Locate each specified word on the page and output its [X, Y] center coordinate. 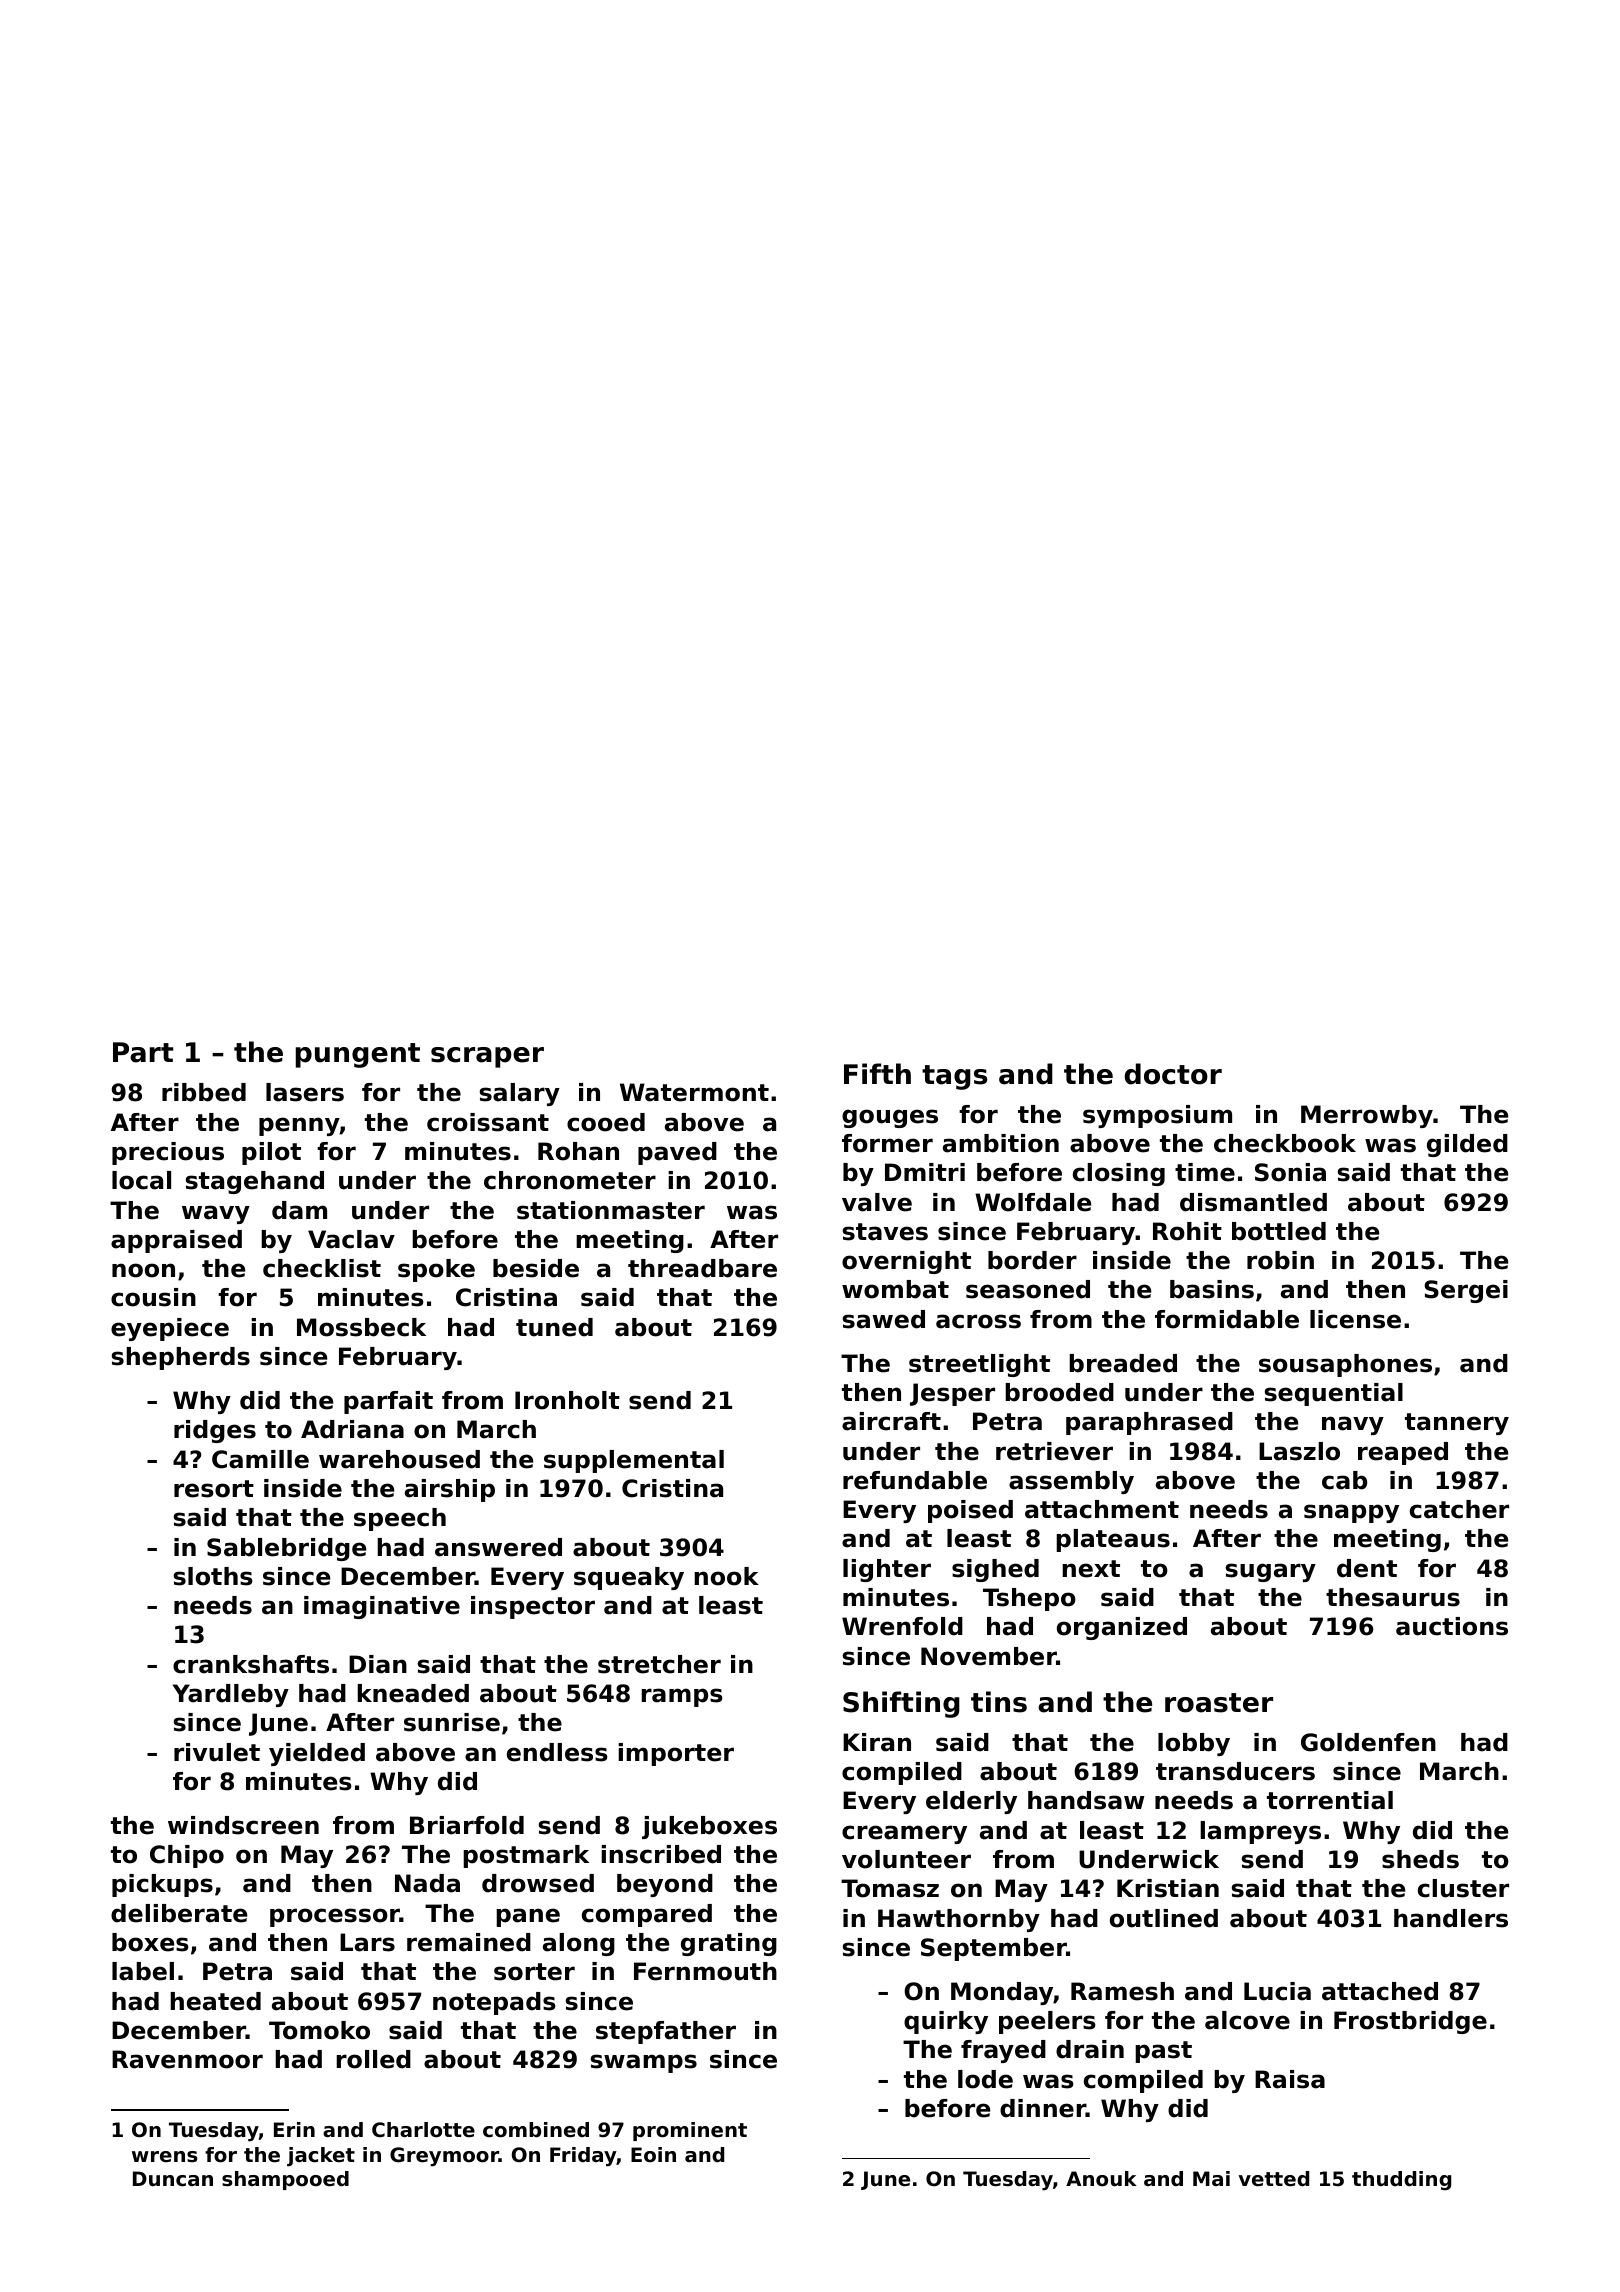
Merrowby [1367, 1116]
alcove [1247, 2020]
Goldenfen [1368, 1742]
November [989, 1656]
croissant [488, 1122]
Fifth [877, 1073]
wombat [895, 1289]
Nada [427, 1883]
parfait [388, 1402]
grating [729, 1944]
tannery [1457, 1424]
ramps [682, 1697]
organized [1122, 1628]
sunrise [452, 1722]
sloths [213, 1576]
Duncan [173, 2179]
